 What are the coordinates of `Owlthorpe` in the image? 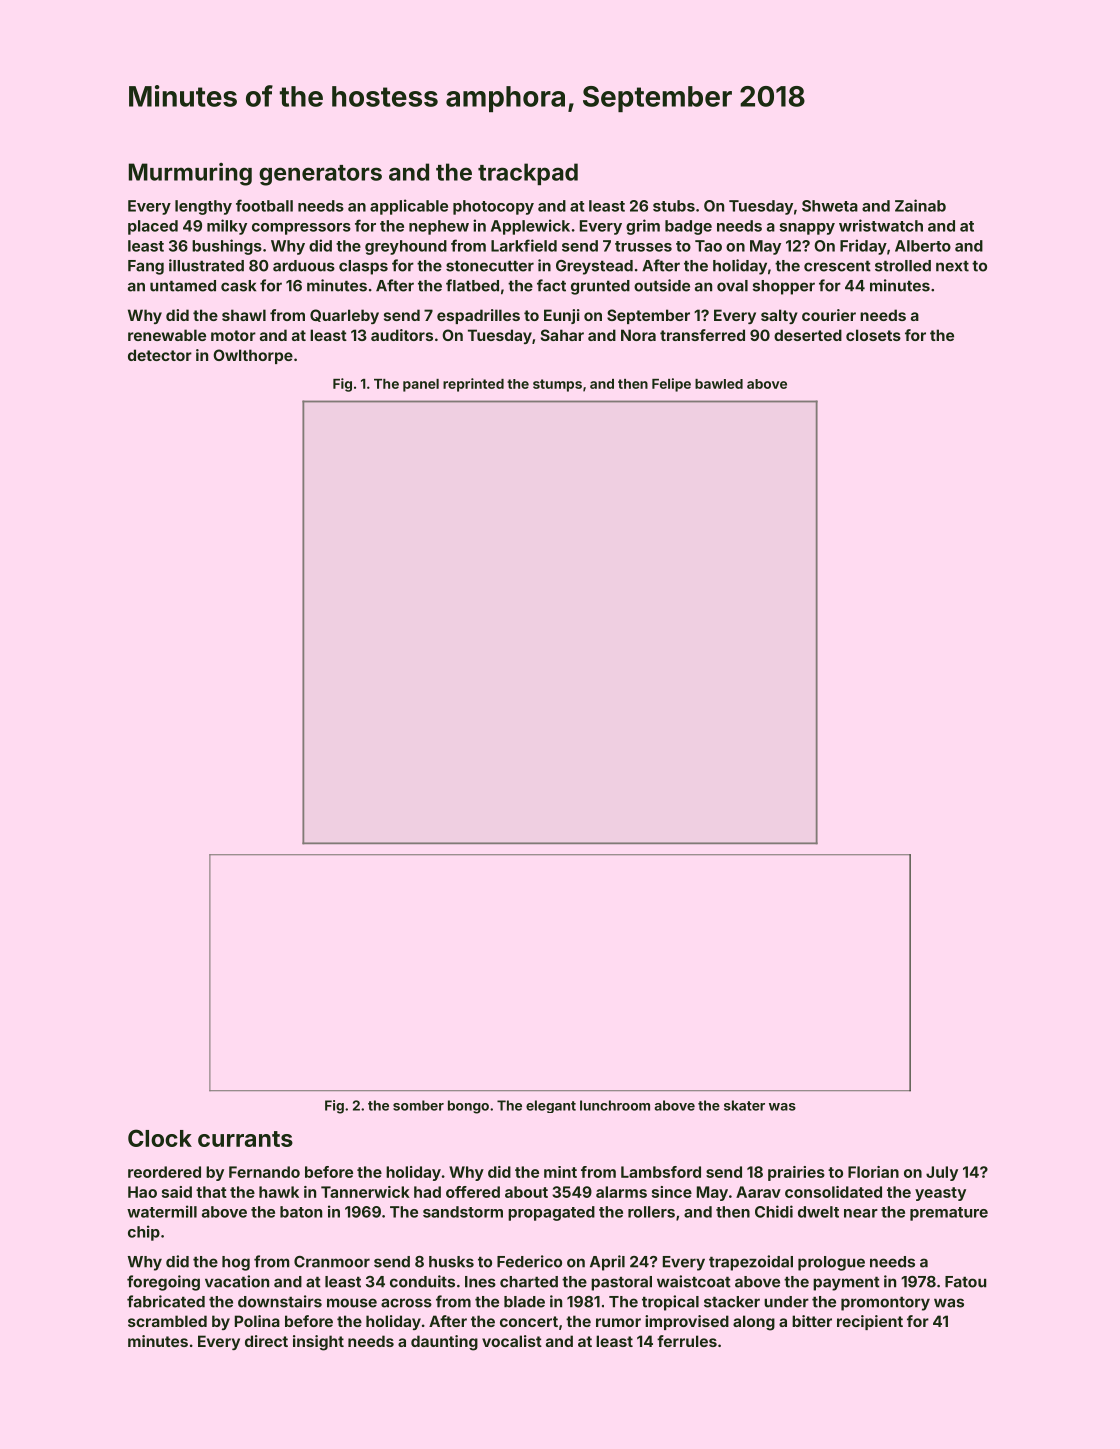 It's located at (253, 356).
